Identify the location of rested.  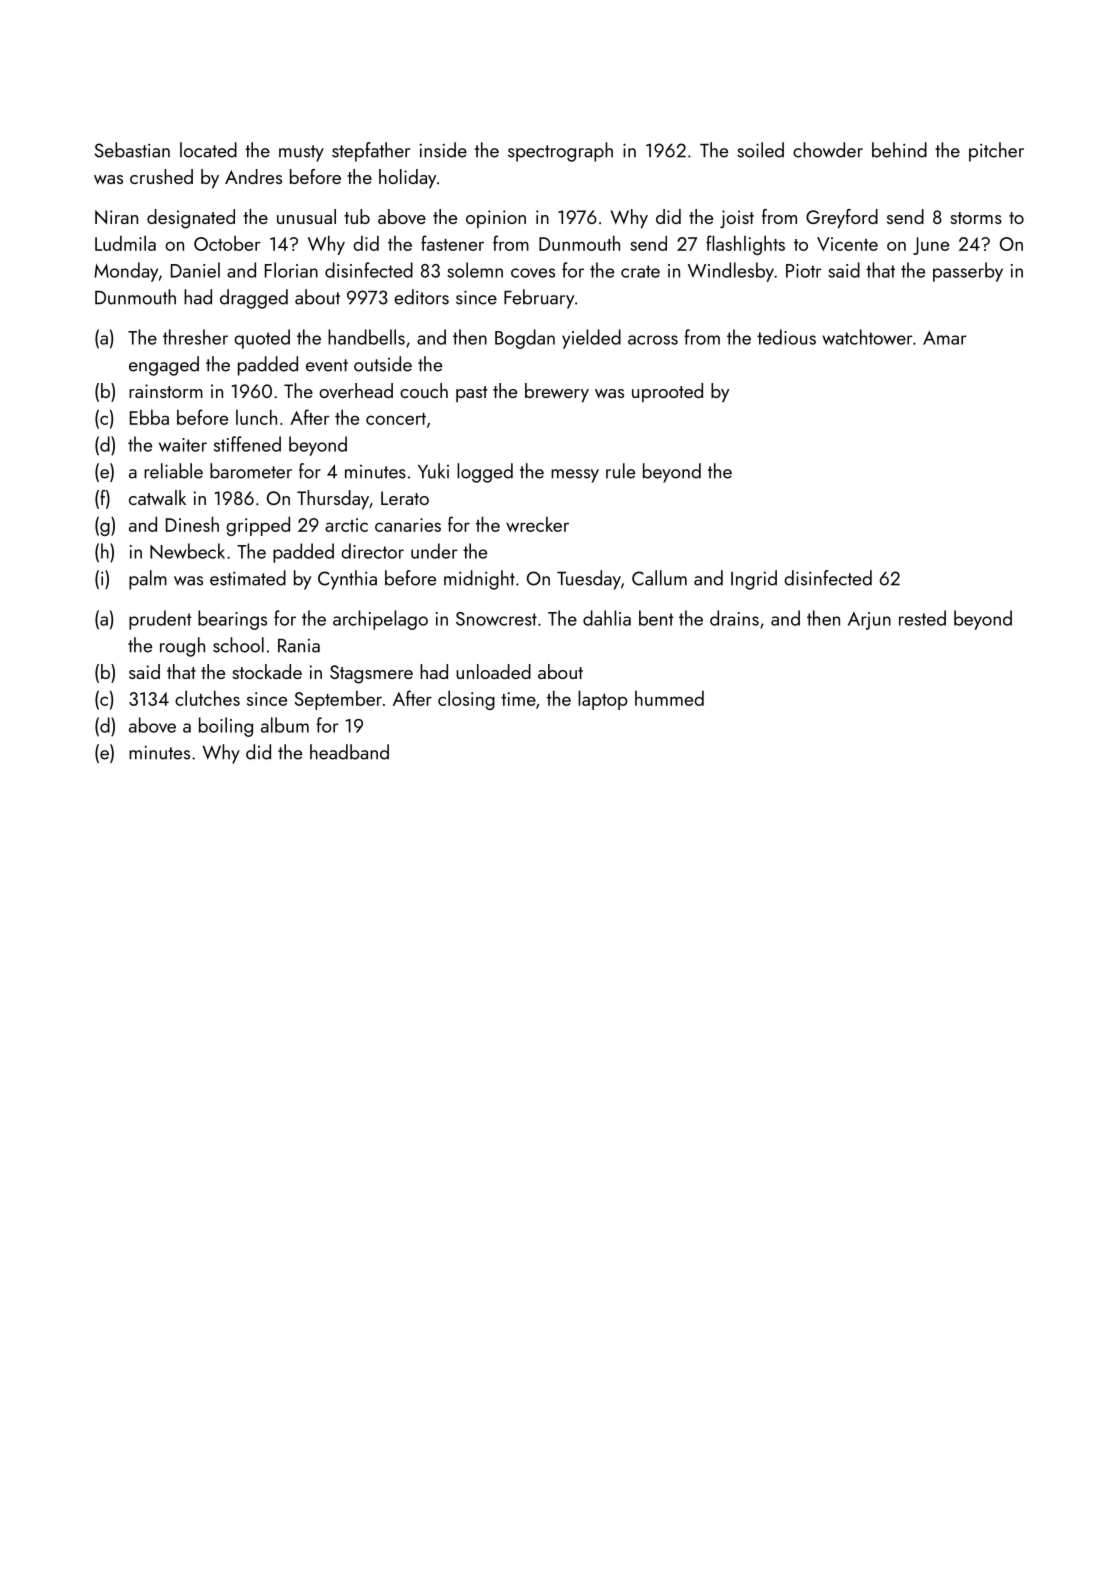
(922, 618).
